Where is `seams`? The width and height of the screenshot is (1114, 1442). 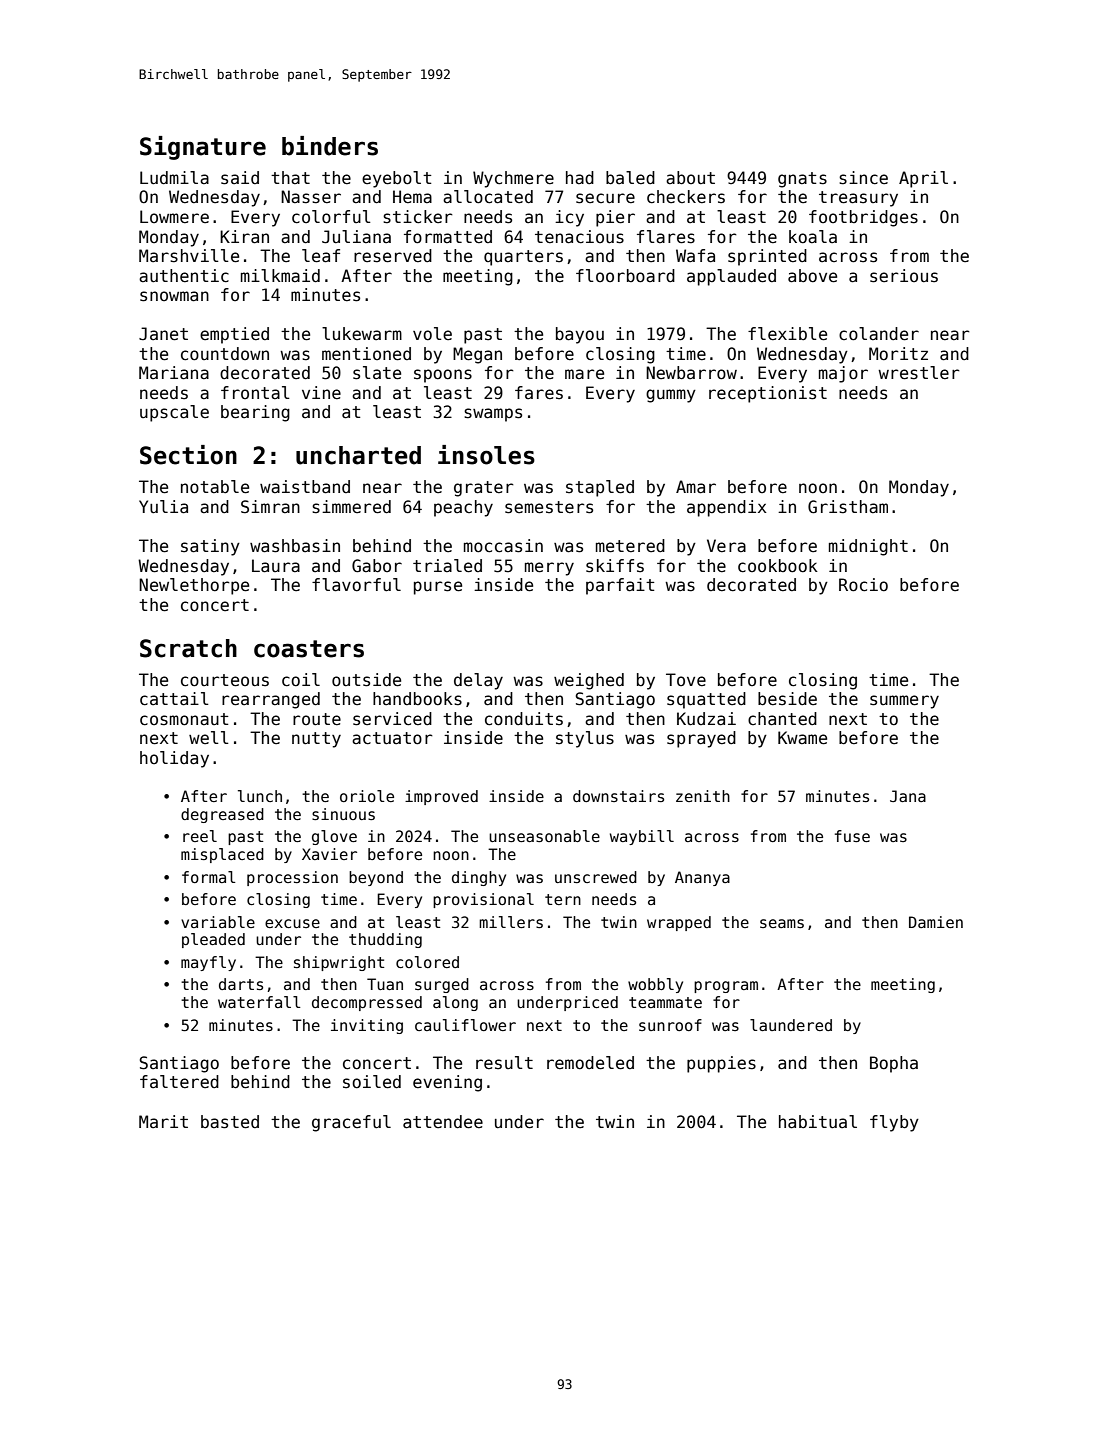
seams is located at coordinates (782, 923).
